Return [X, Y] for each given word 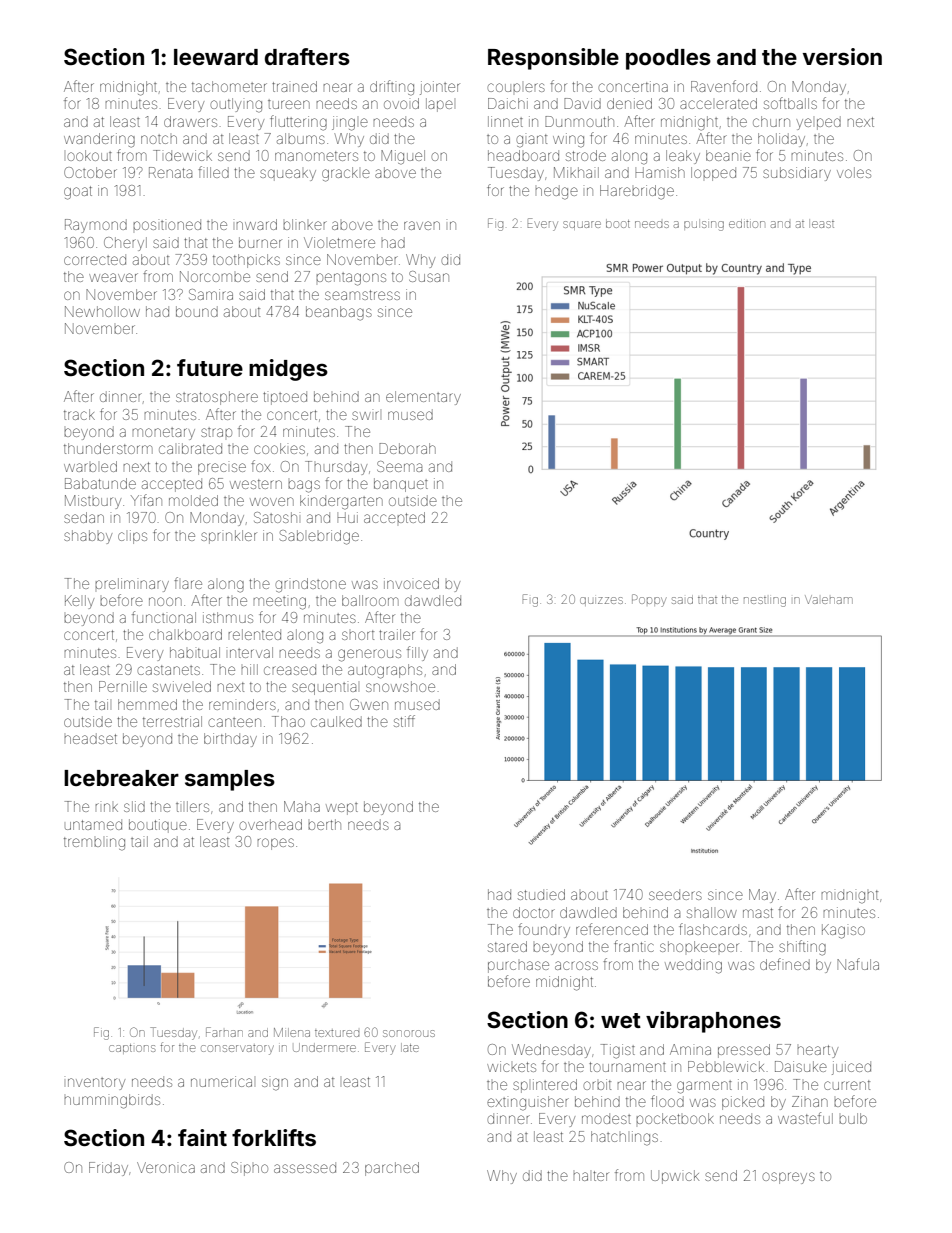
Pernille [123, 686]
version [842, 57]
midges [288, 370]
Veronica [166, 1167]
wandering [99, 140]
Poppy [649, 600]
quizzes [601, 601]
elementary [423, 398]
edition [747, 224]
